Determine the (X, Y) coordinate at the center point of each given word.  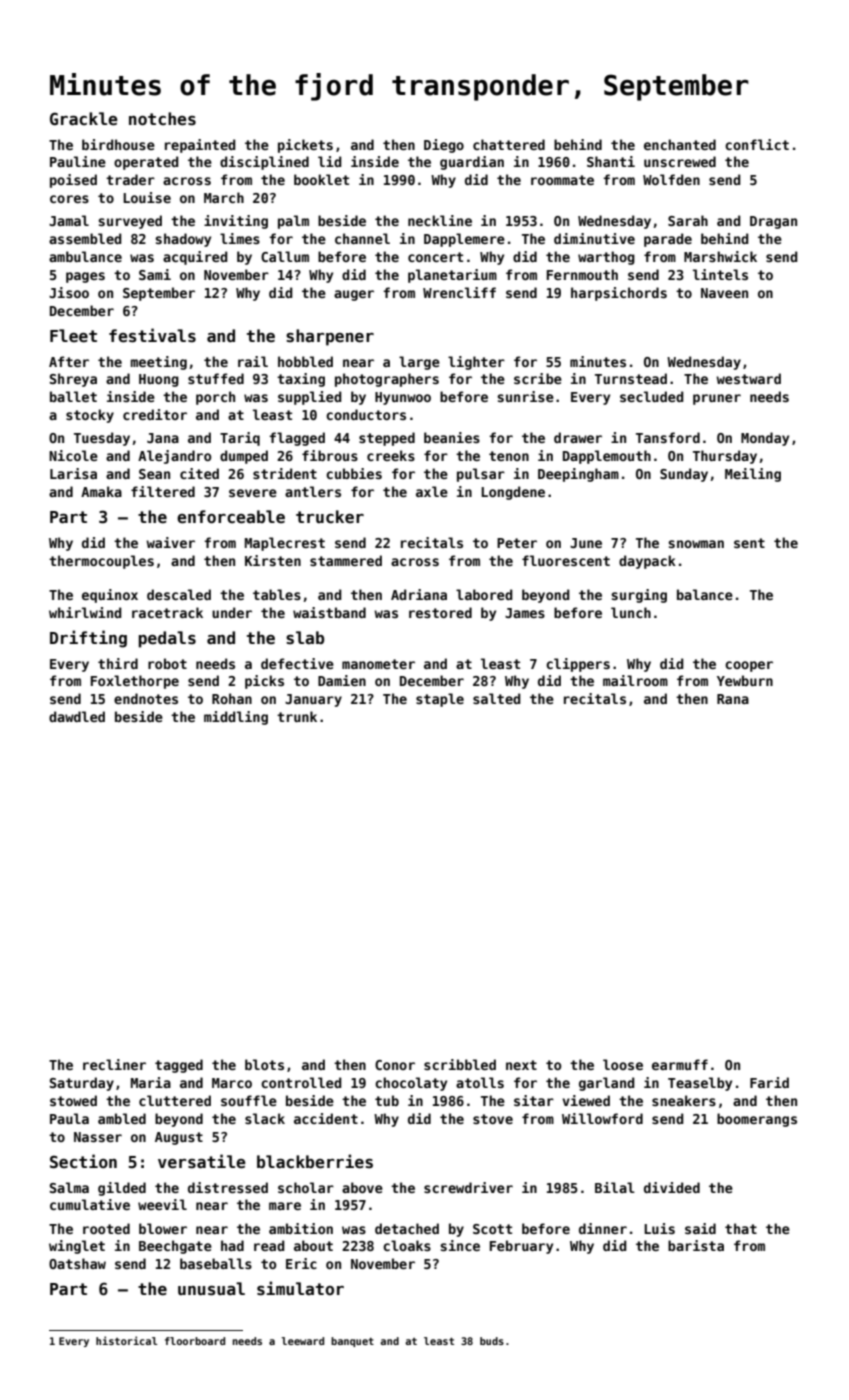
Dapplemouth (607, 457)
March (224, 197)
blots (264, 1064)
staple (440, 700)
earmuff (680, 1064)
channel (362, 238)
